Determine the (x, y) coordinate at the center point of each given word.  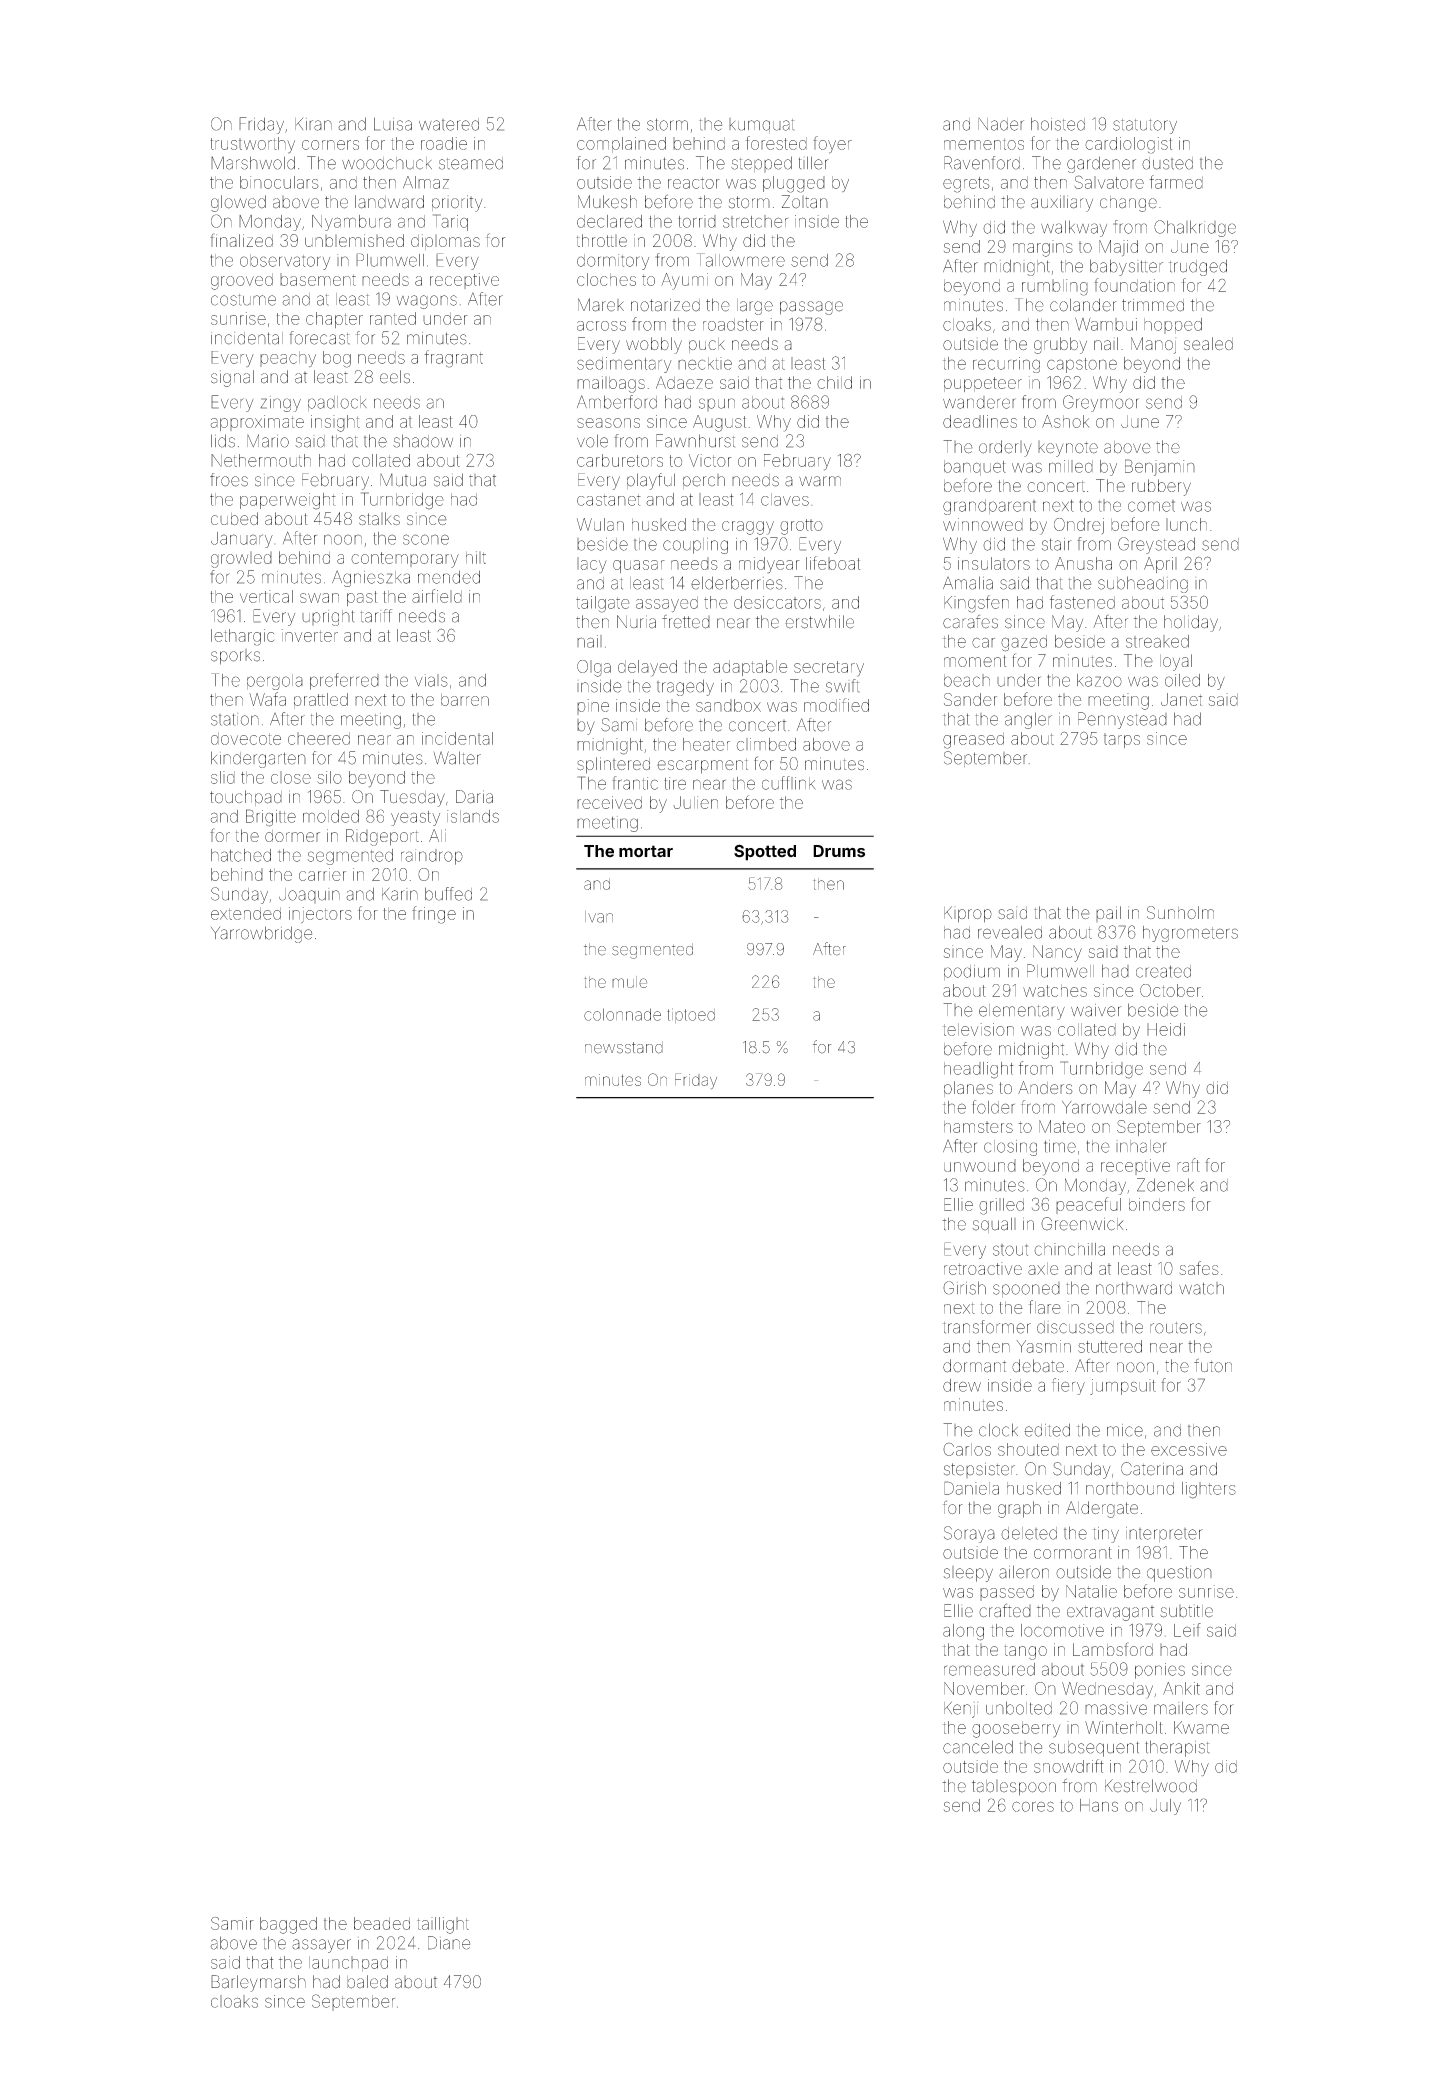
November (984, 1688)
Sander (970, 699)
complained (621, 145)
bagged (288, 1925)
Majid (1118, 248)
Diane (449, 1943)
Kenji (961, 1710)
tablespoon (1014, 1788)
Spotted (765, 852)
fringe (434, 915)
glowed (238, 203)
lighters (1209, 1490)
